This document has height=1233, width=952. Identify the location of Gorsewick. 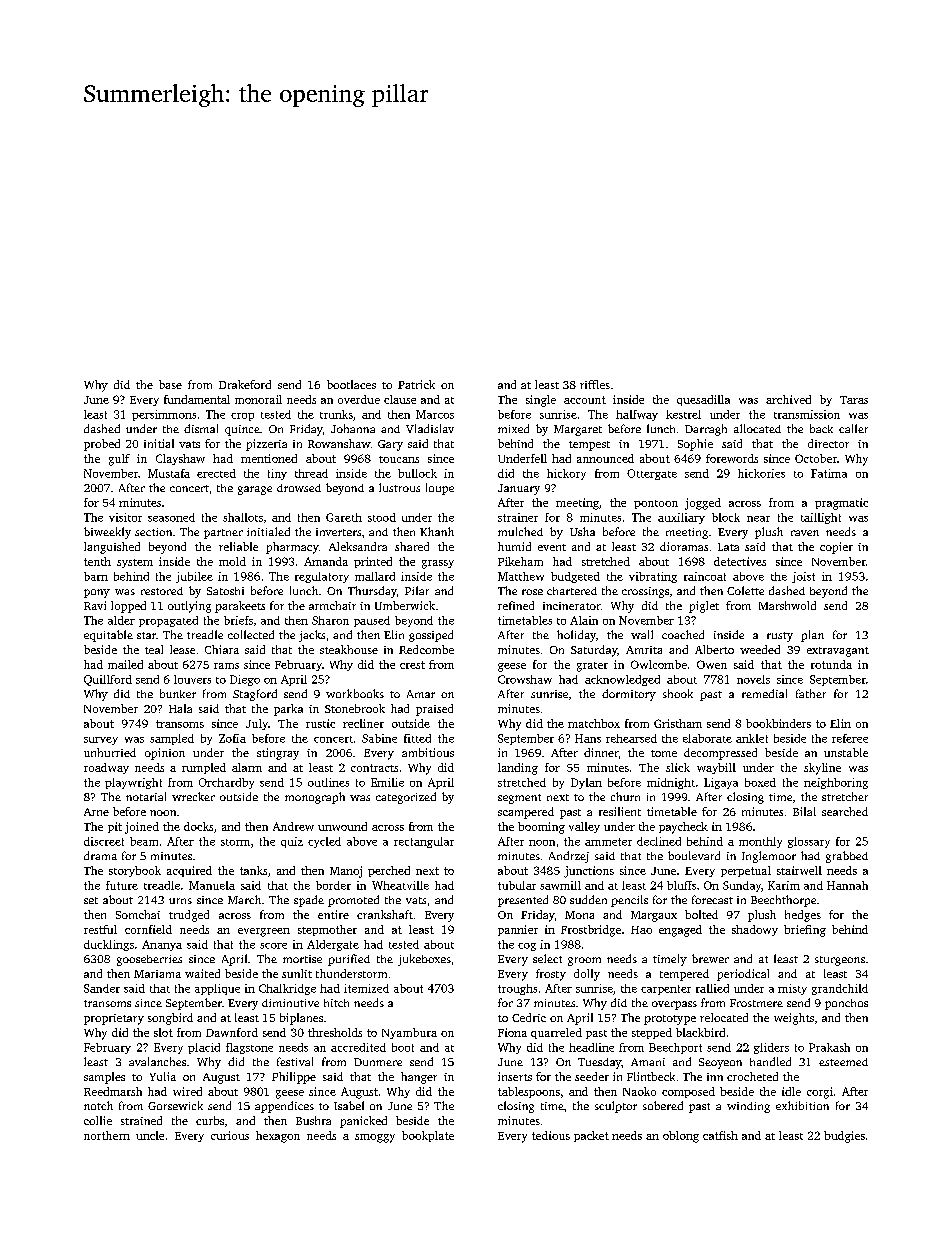
(175, 1105).
